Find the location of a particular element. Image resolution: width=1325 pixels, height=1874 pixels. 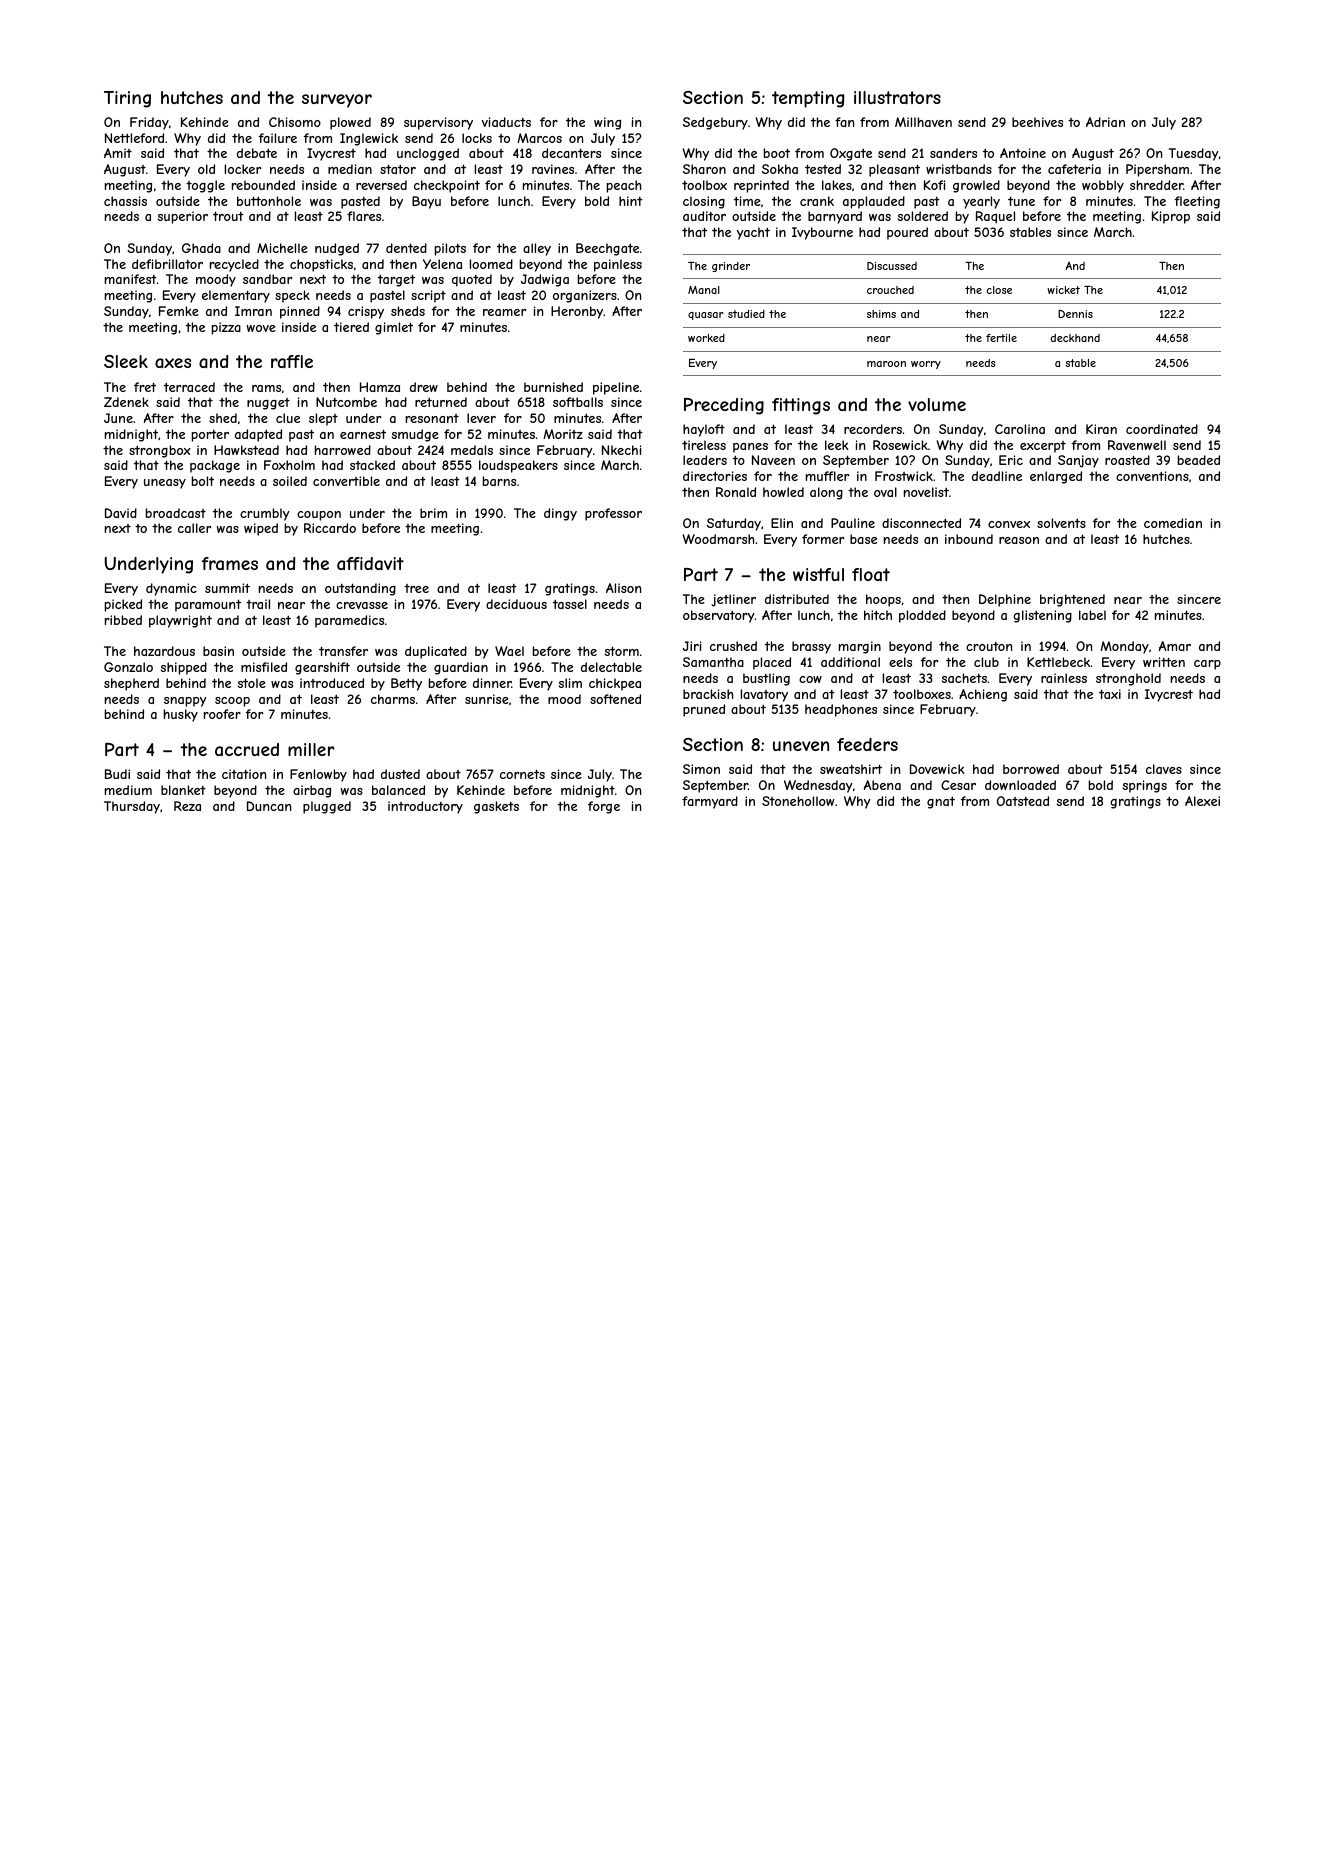

Chisomo is located at coordinates (295, 122).
